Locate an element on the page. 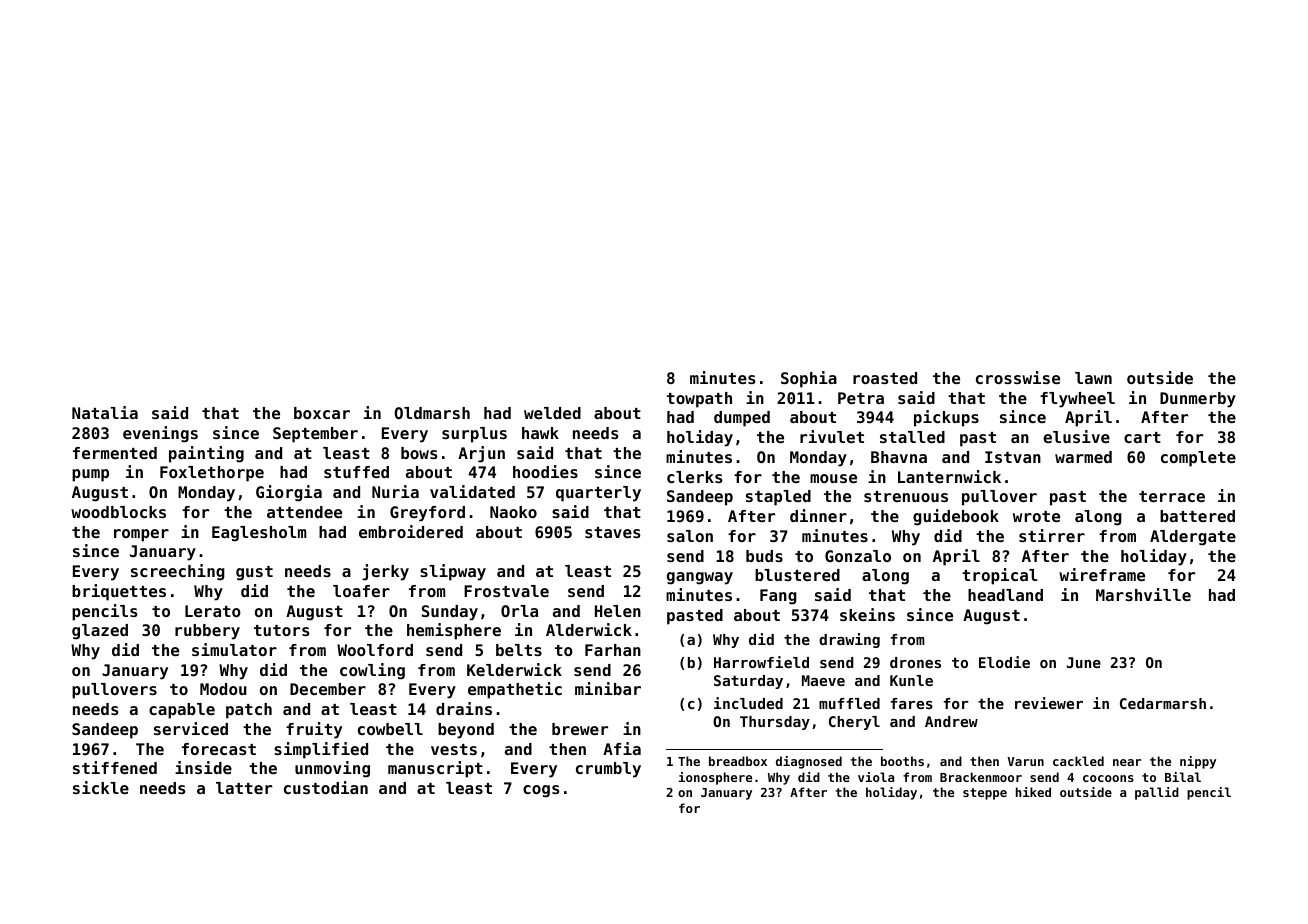  Sophia is located at coordinates (809, 379).
